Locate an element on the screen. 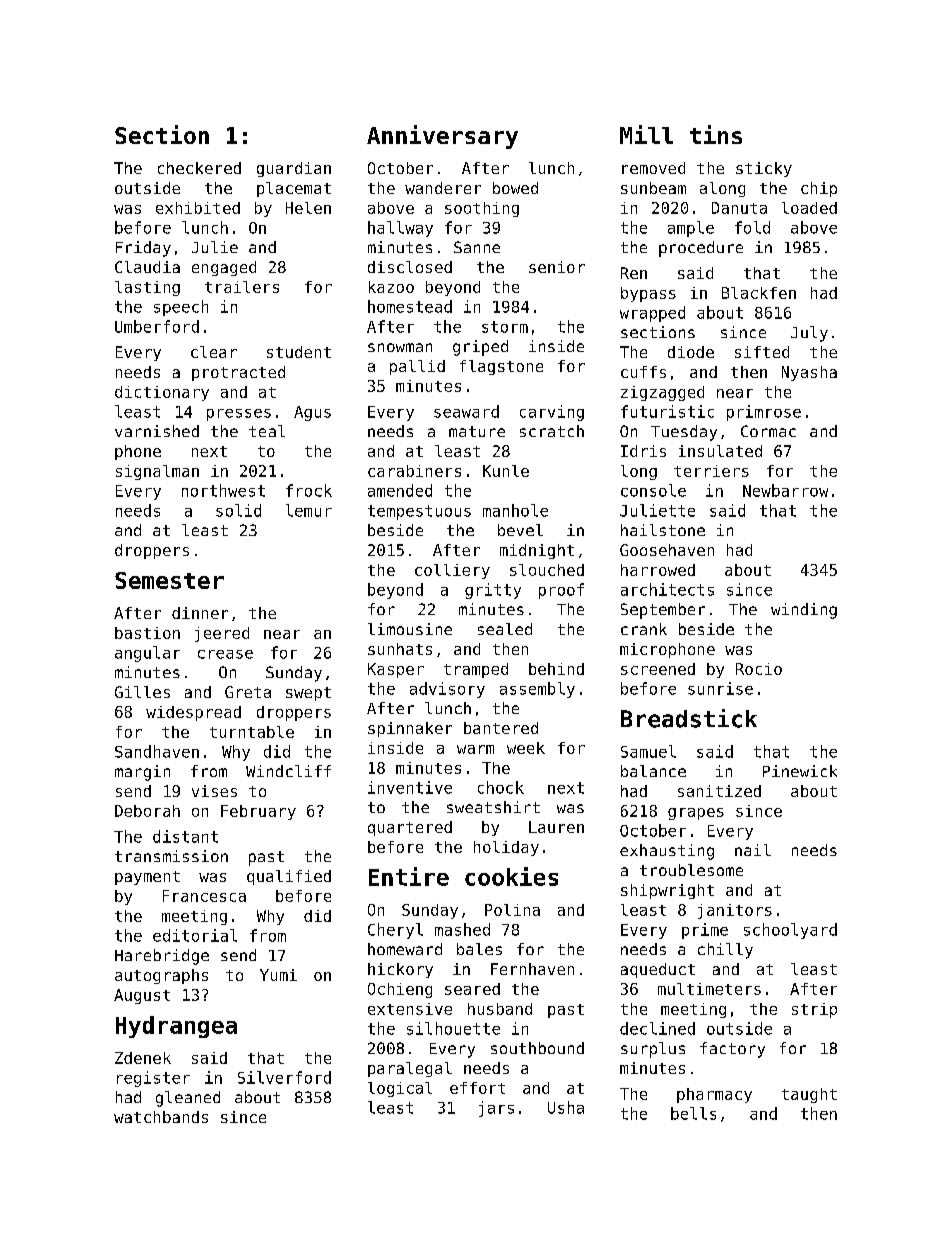  tins is located at coordinates (716, 134).
